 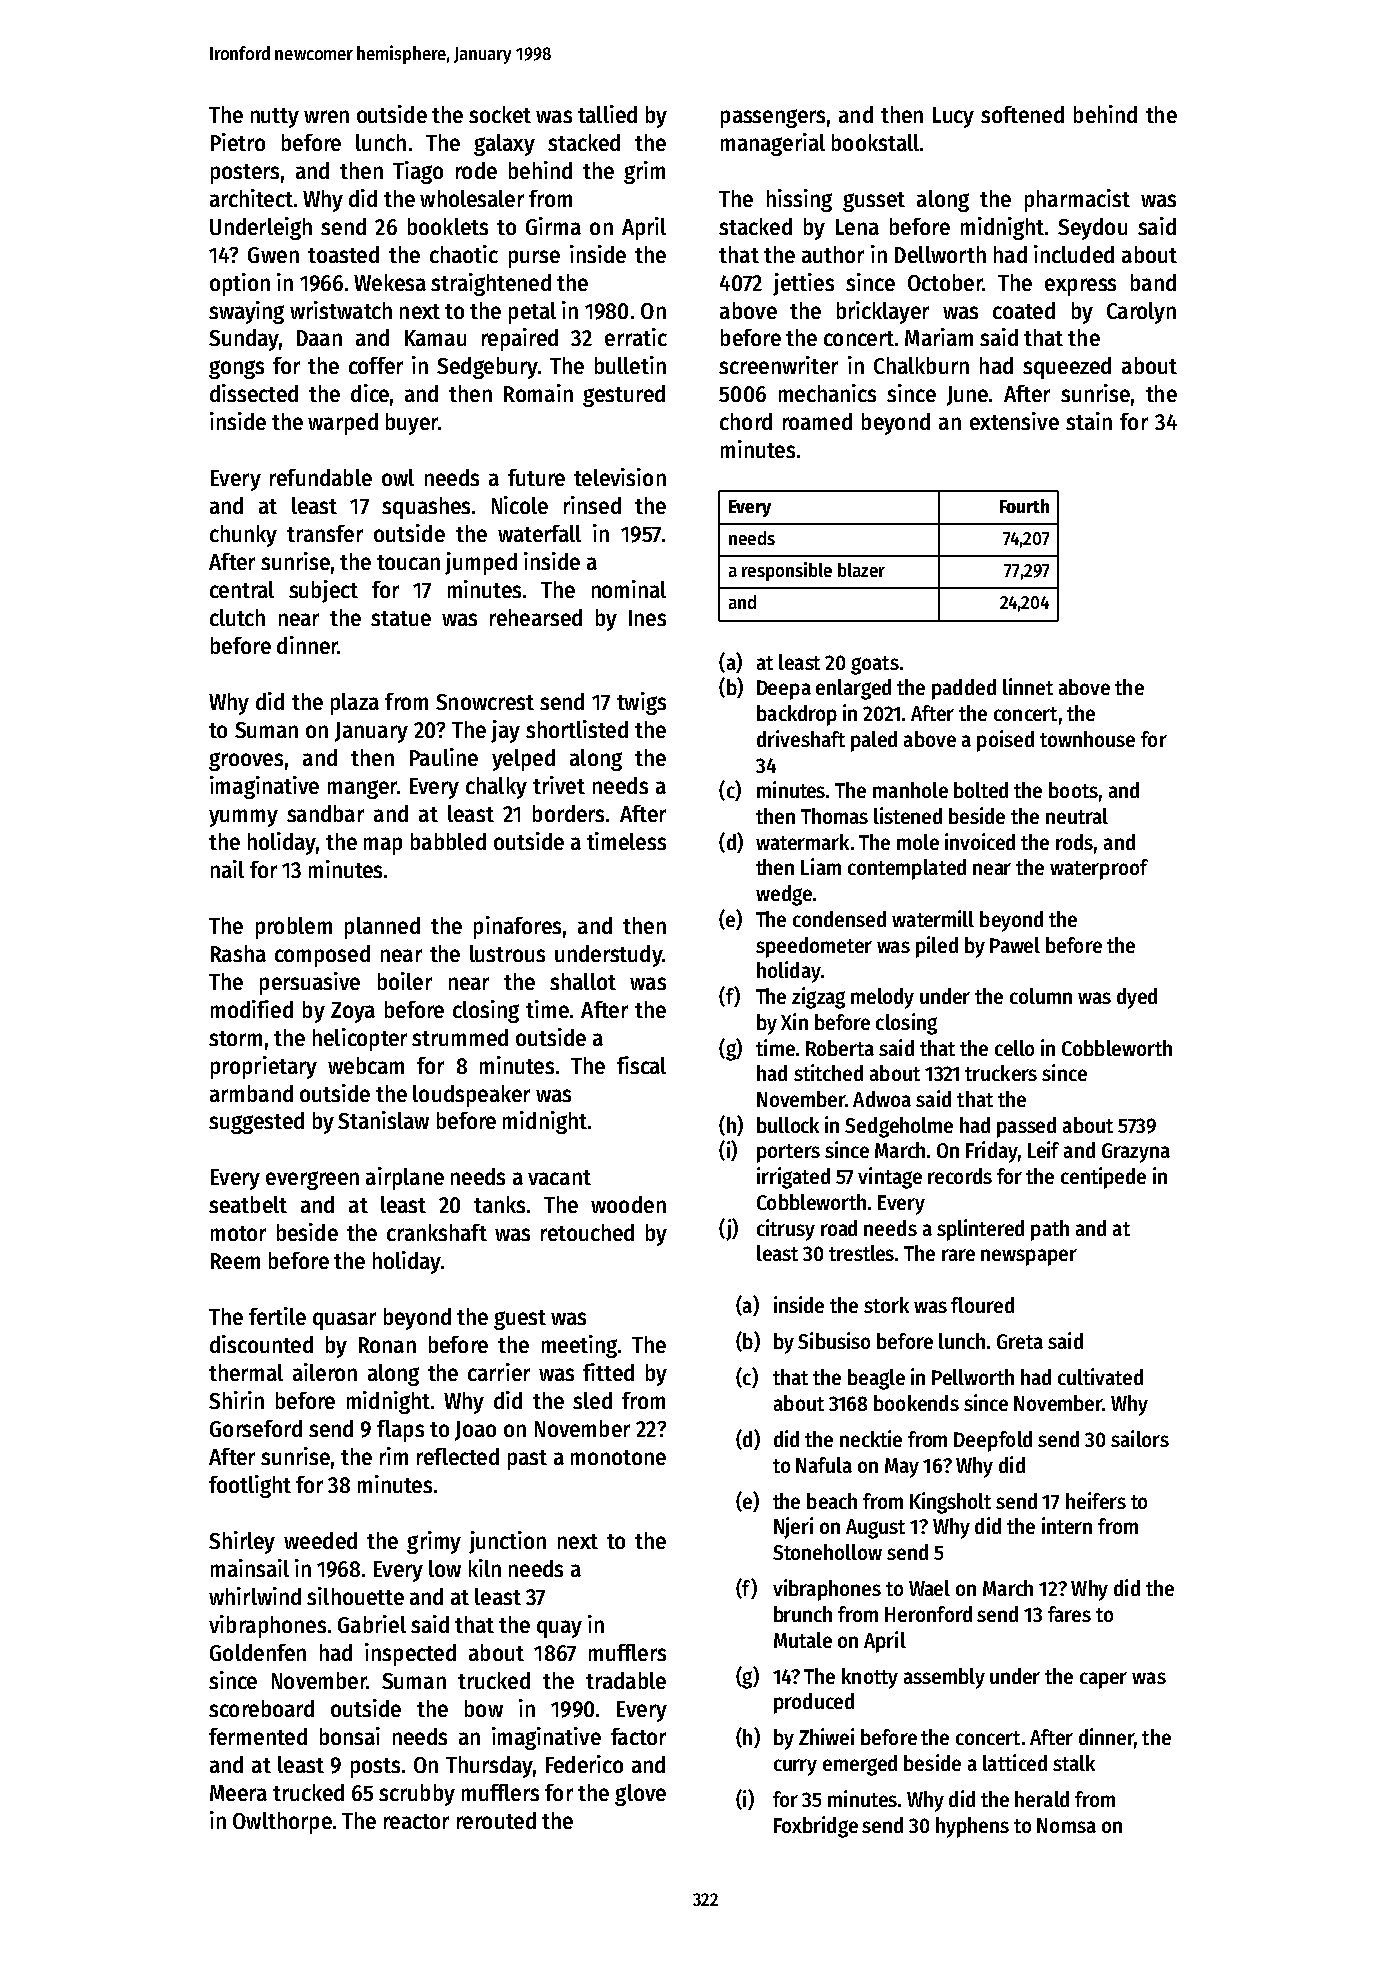 What do you see at coordinates (416, 1821) in the screenshot?
I see `reactor` at bounding box center [416, 1821].
